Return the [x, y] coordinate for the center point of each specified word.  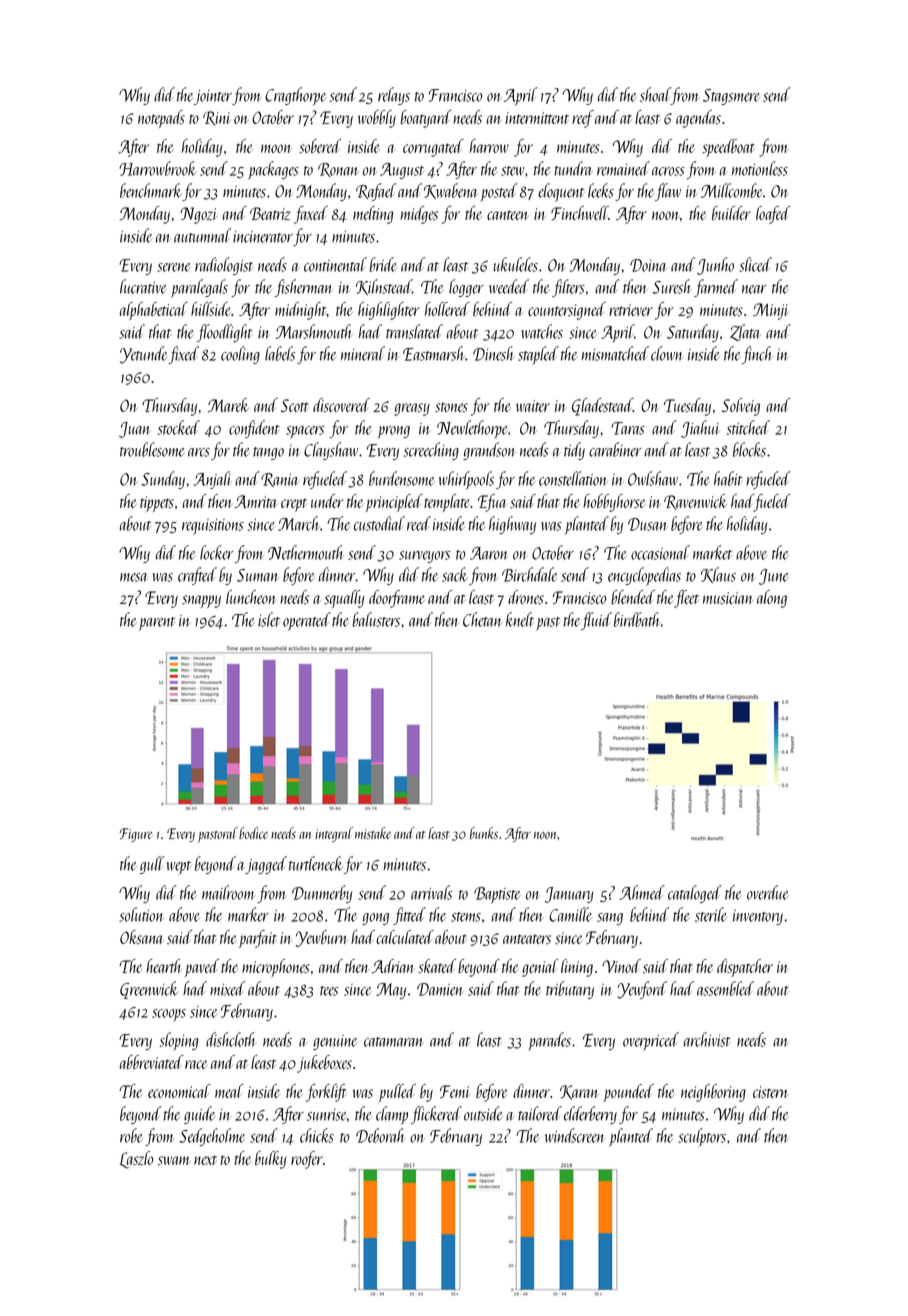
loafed [773, 215]
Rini [217, 118]
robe [131, 1135]
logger [466, 288]
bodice [253, 833]
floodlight [224, 333]
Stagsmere [731, 97]
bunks [484, 833]
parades [549, 1041]
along [772, 599]
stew [512, 171]
